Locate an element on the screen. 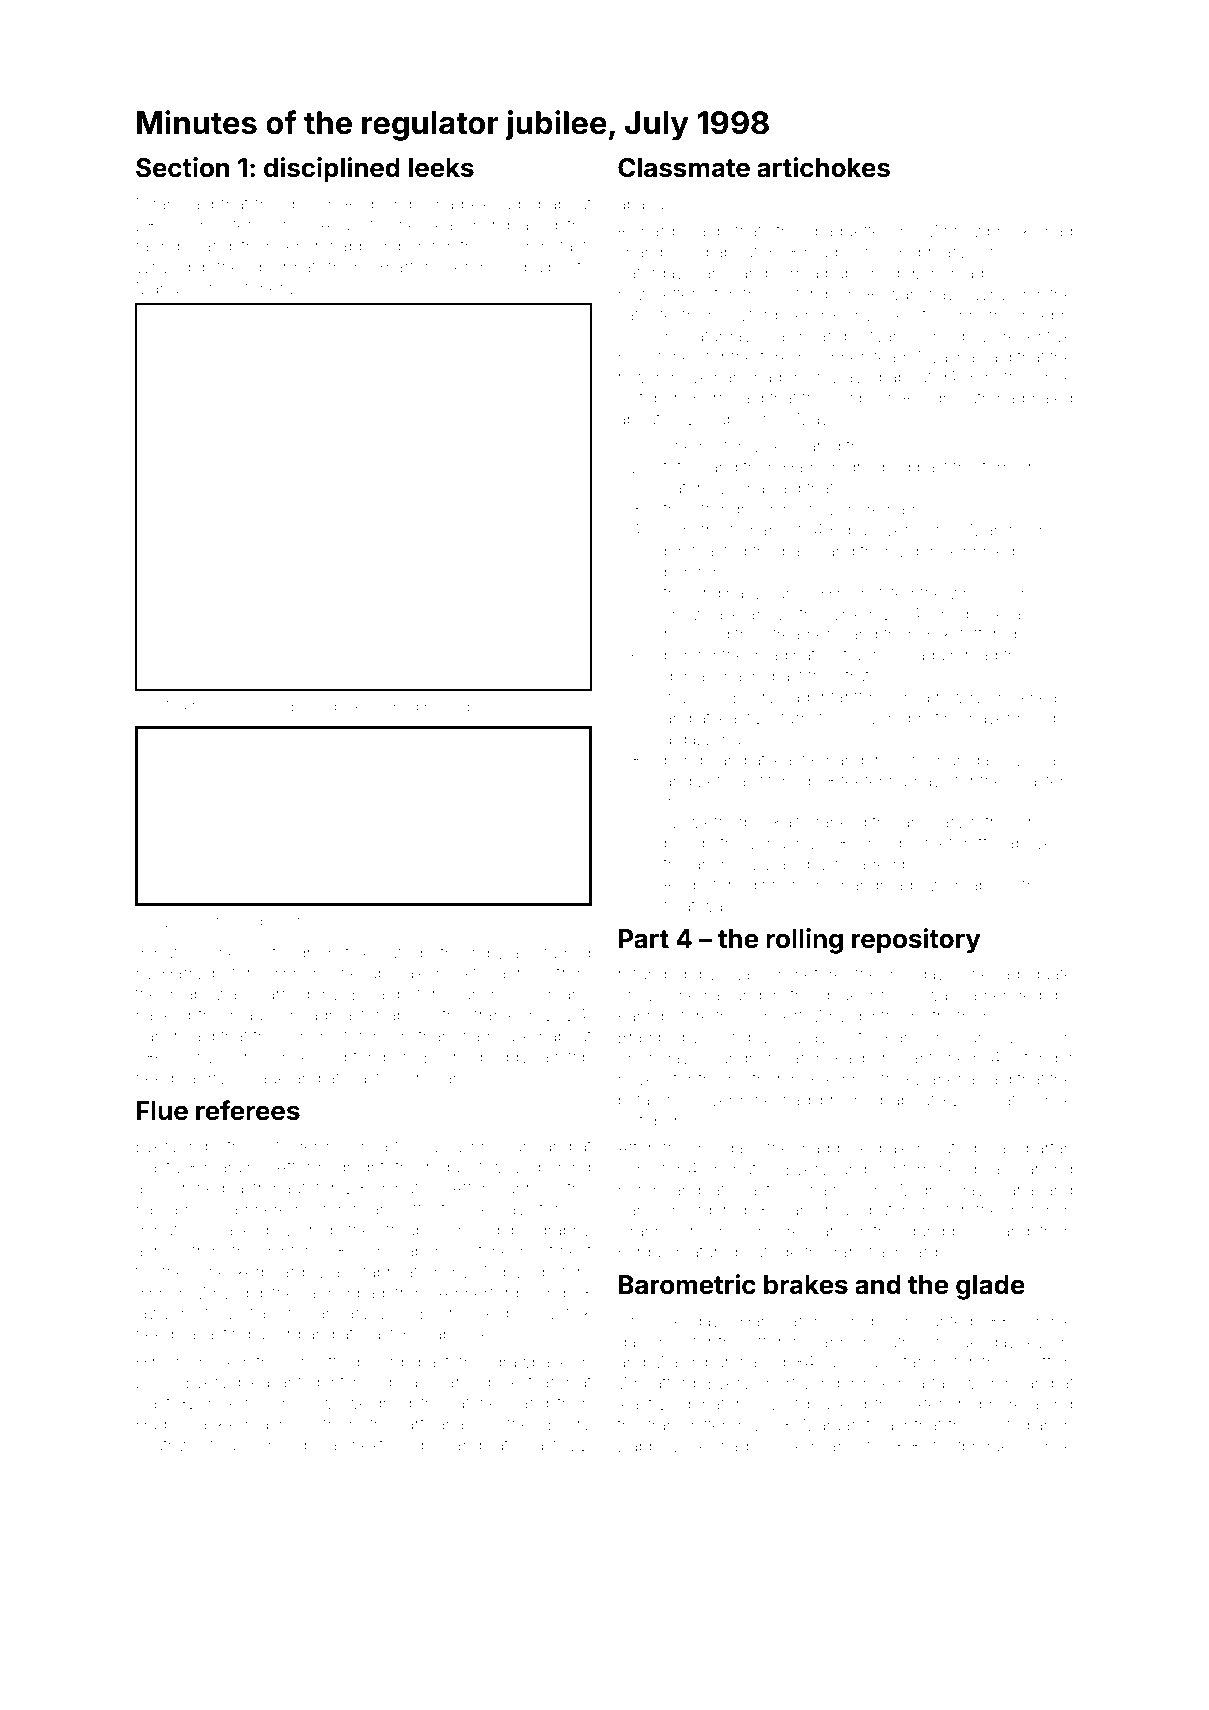 This screenshot has width=1209, height=1710. pleasant is located at coordinates (270, 1383).
